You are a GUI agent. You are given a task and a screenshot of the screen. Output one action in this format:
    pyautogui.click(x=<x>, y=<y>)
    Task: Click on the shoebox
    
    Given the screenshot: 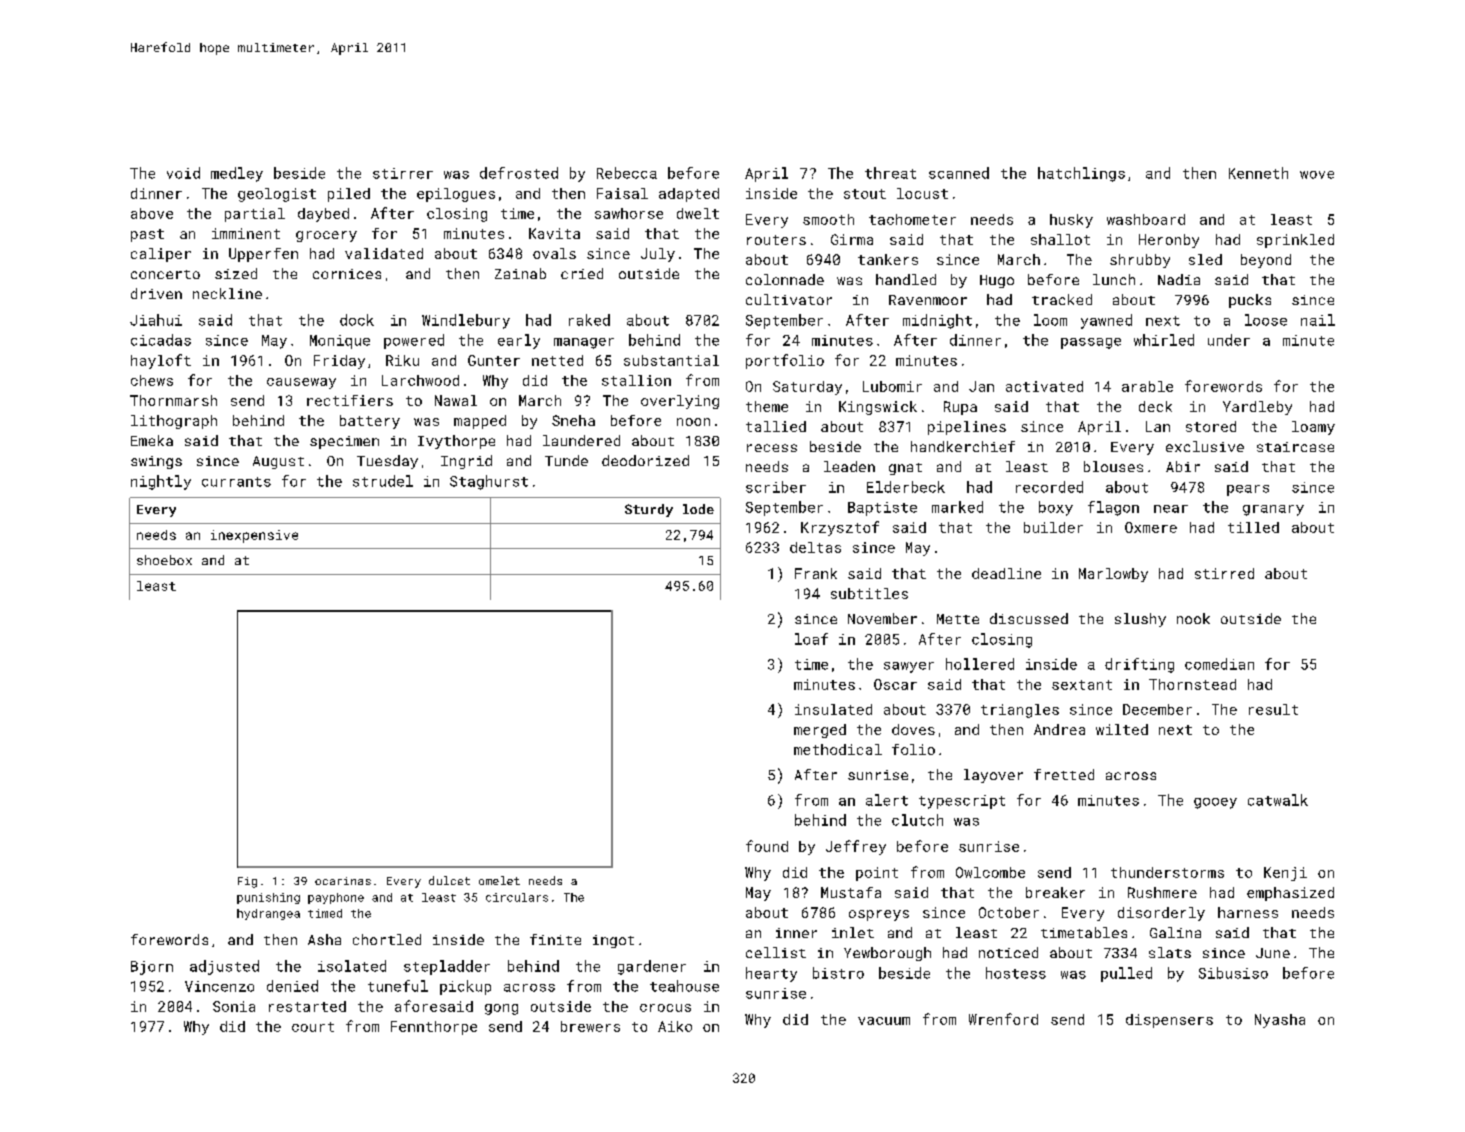 What is the action you would take?
    pyautogui.click(x=164, y=560)
